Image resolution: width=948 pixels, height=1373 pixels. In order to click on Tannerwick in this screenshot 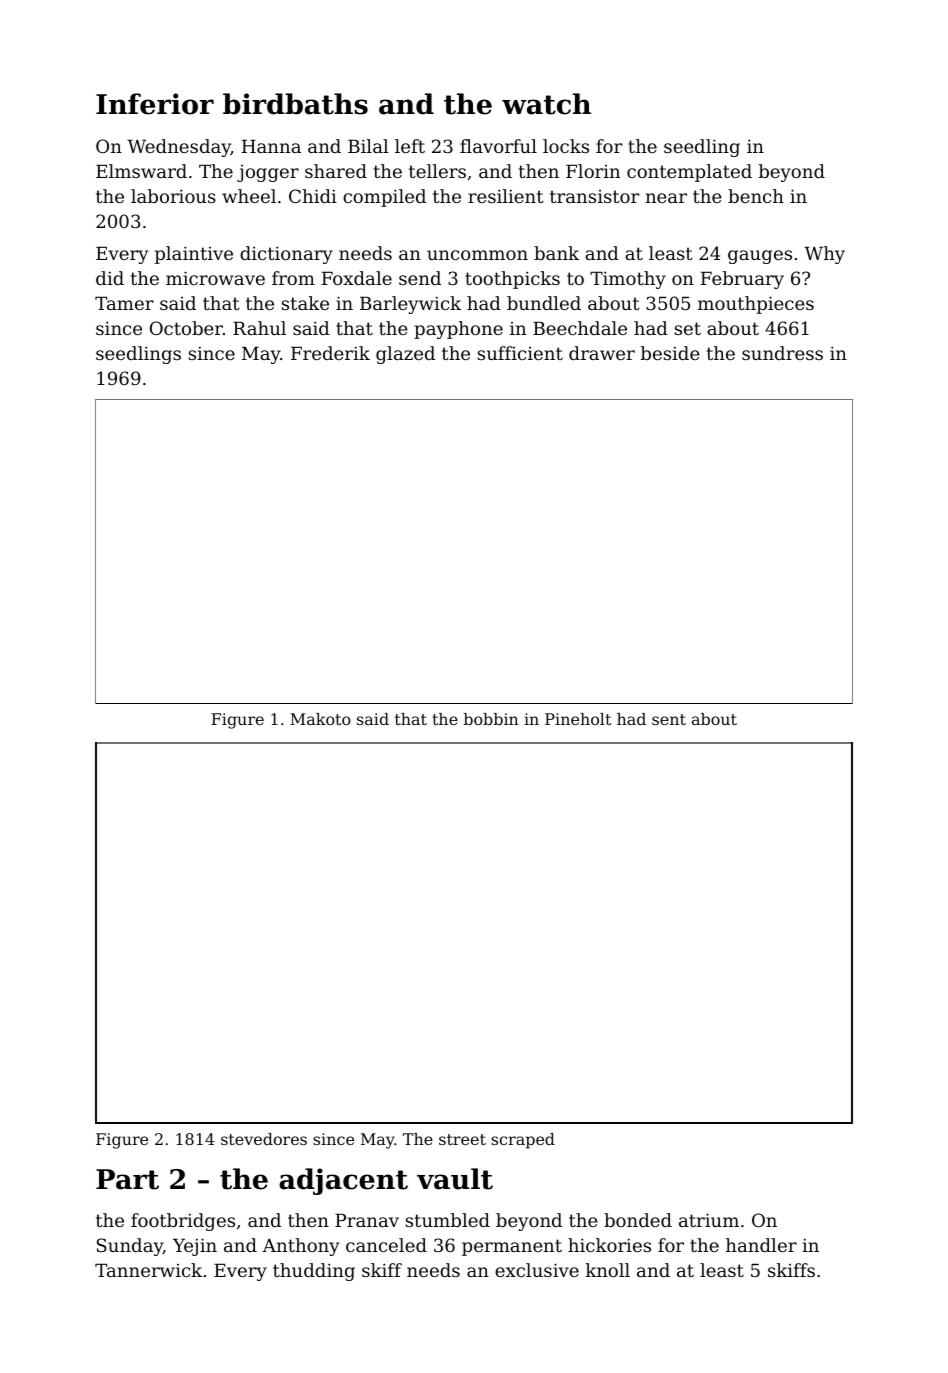, I will do `click(148, 1270)`.
